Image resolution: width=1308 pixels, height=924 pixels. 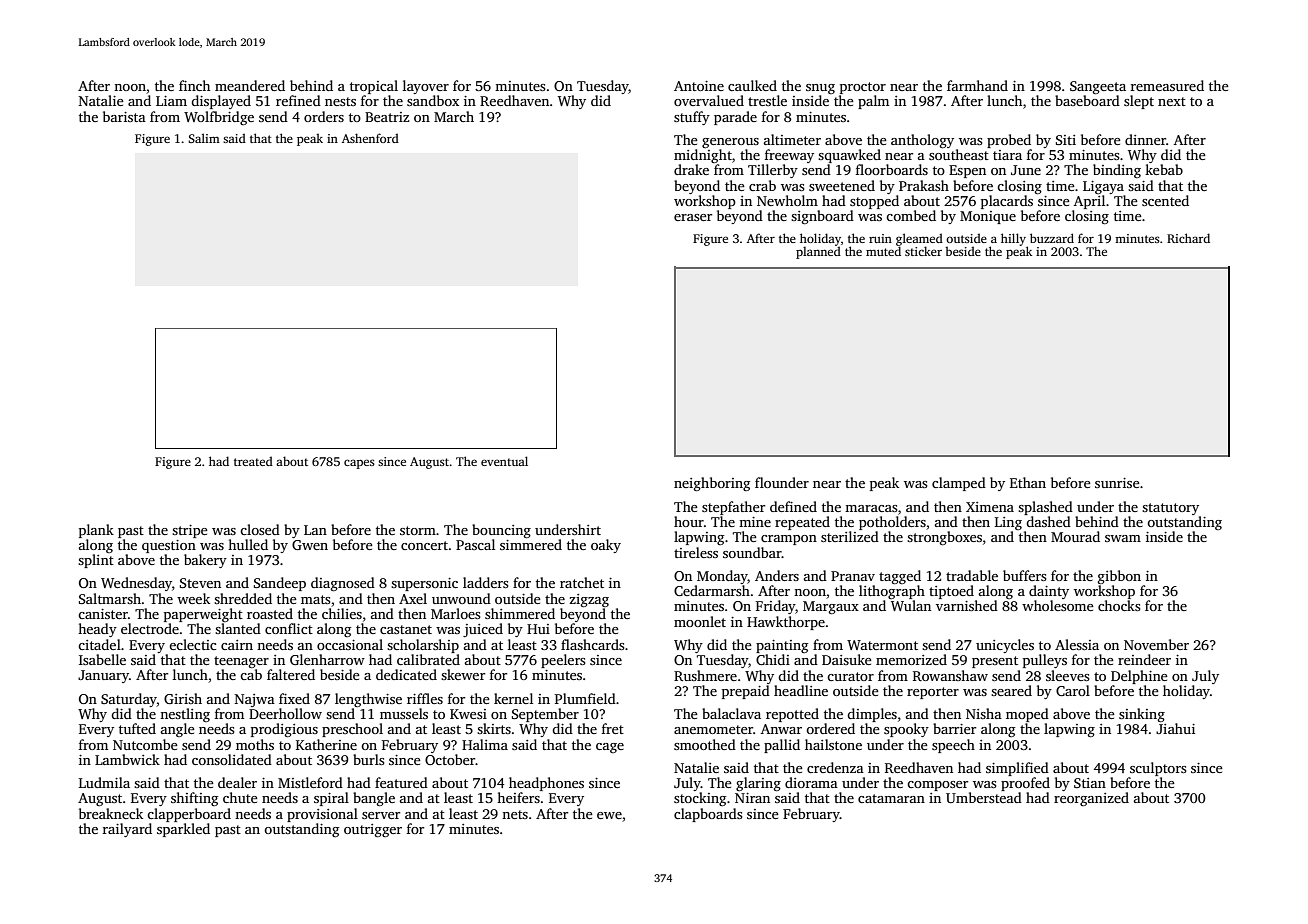 What do you see at coordinates (253, 461) in the screenshot?
I see `treated` at bounding box center [253, 461].
